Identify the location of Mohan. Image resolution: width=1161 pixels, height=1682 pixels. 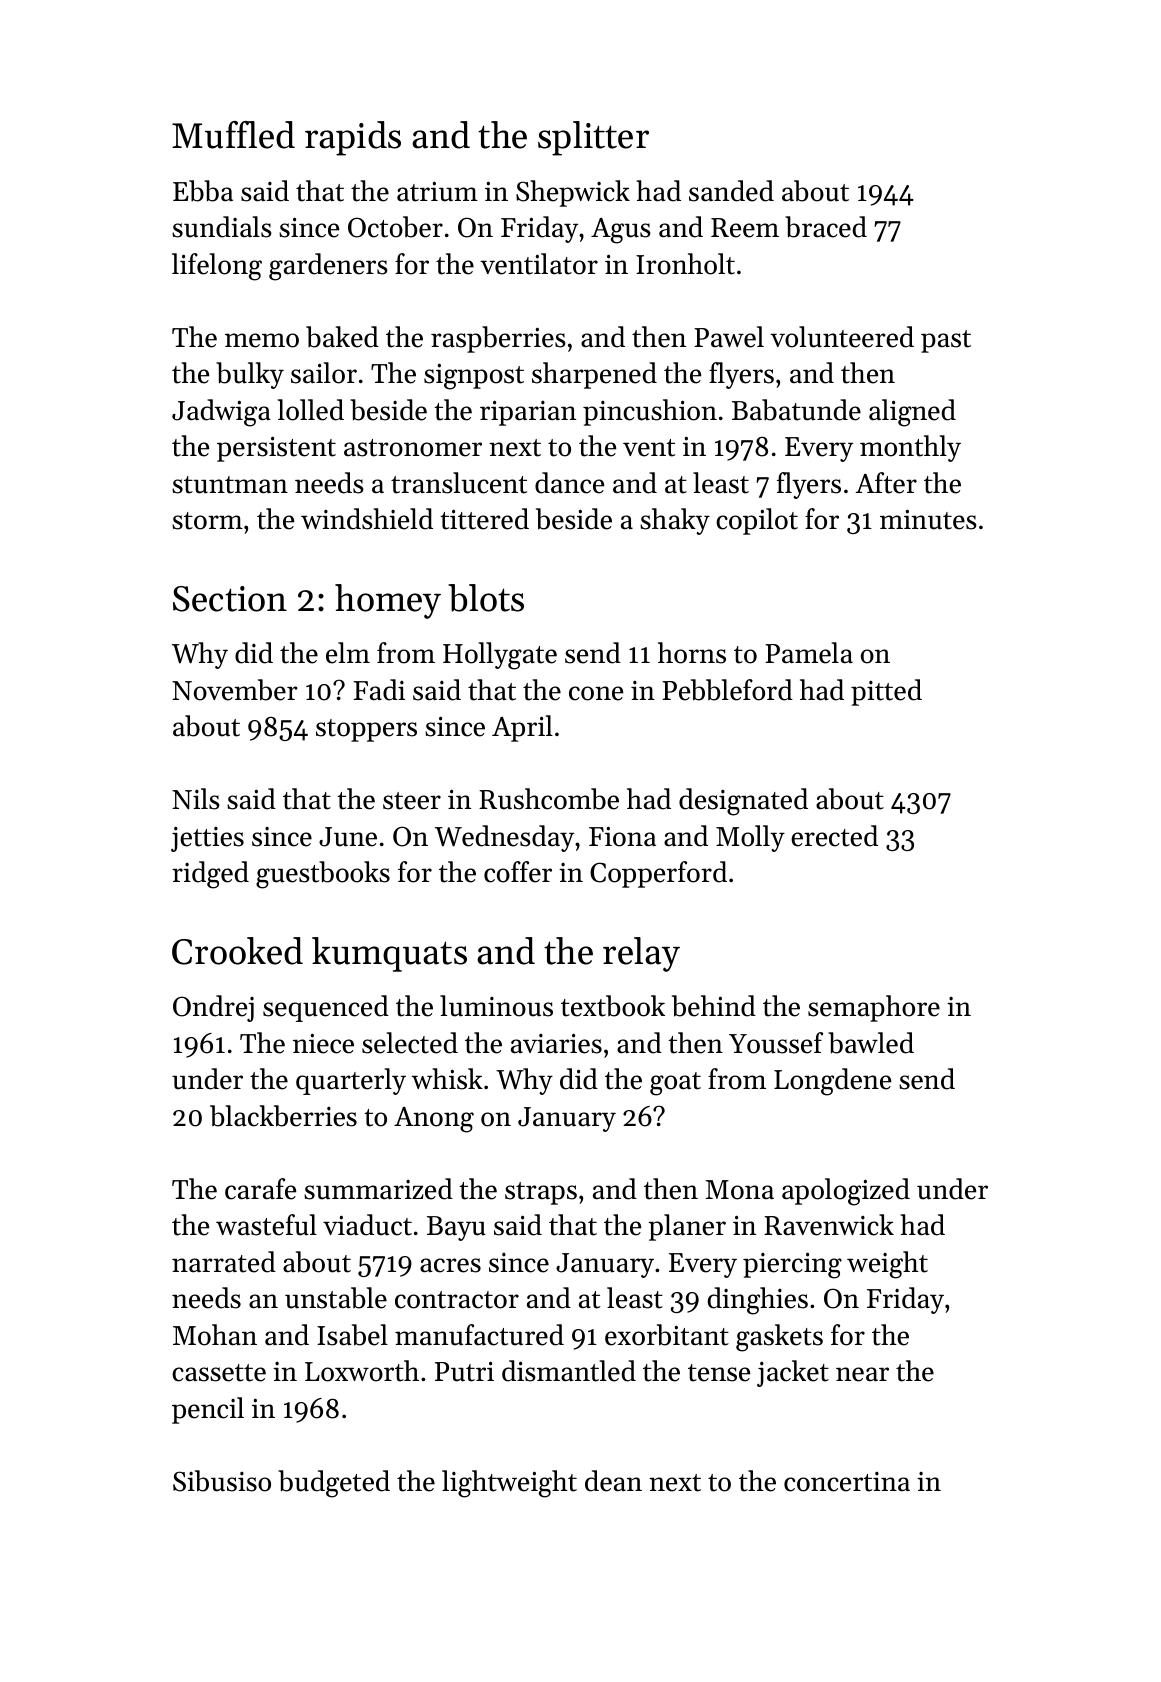
(215, 1335).
